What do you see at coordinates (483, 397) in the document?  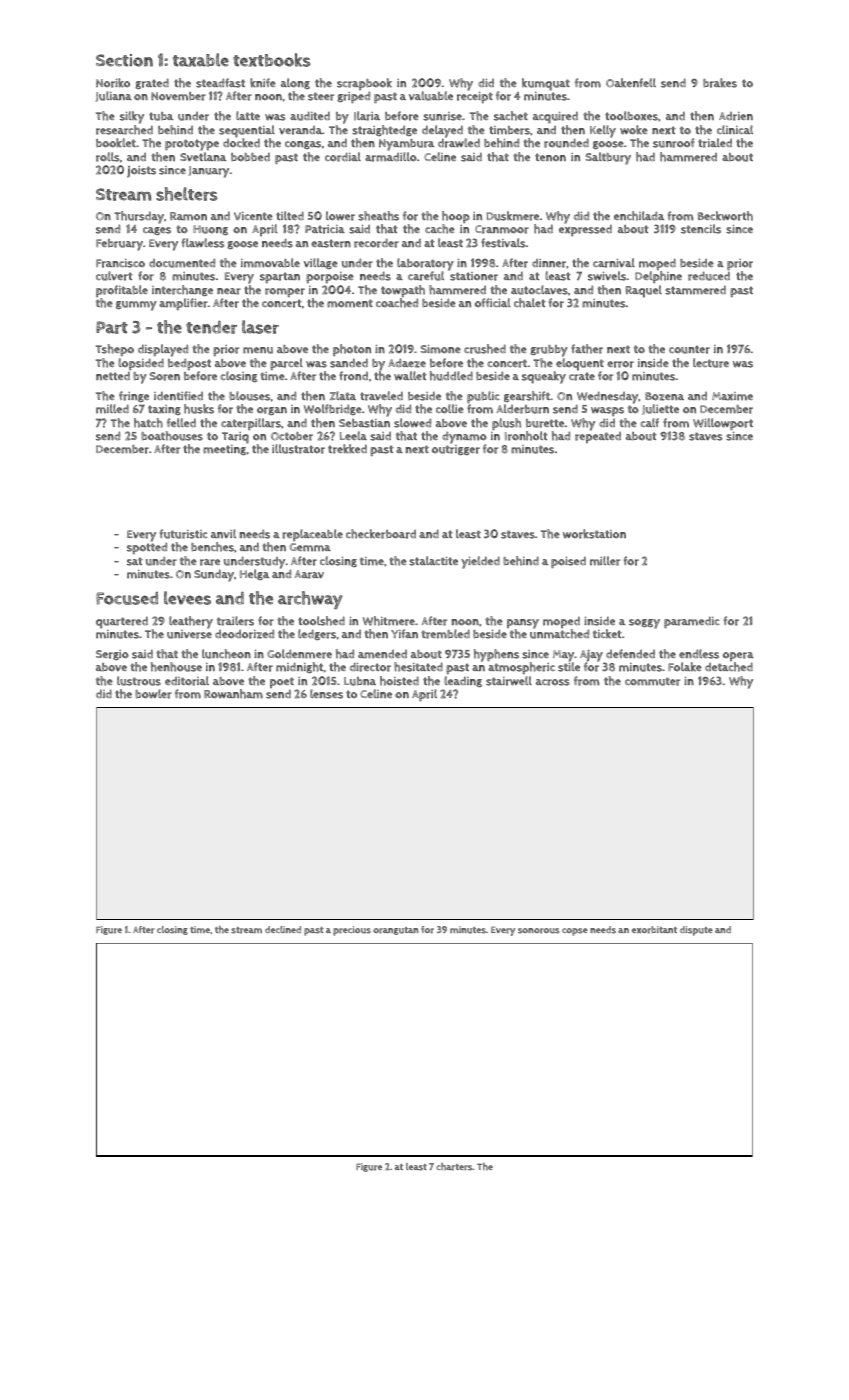 I see `public` at bounding box center [483, 397].
